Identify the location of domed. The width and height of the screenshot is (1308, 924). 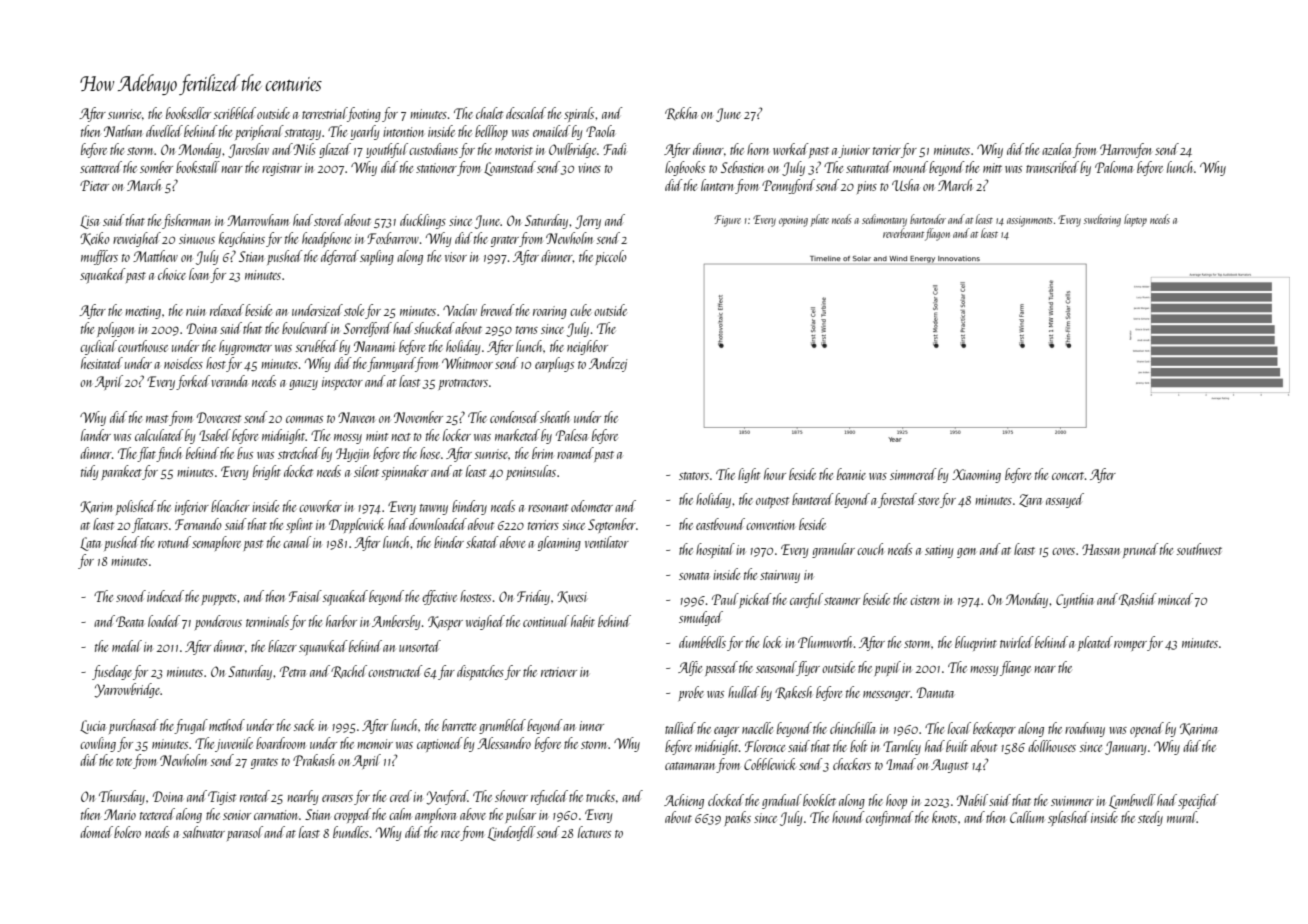
(96, 832).
